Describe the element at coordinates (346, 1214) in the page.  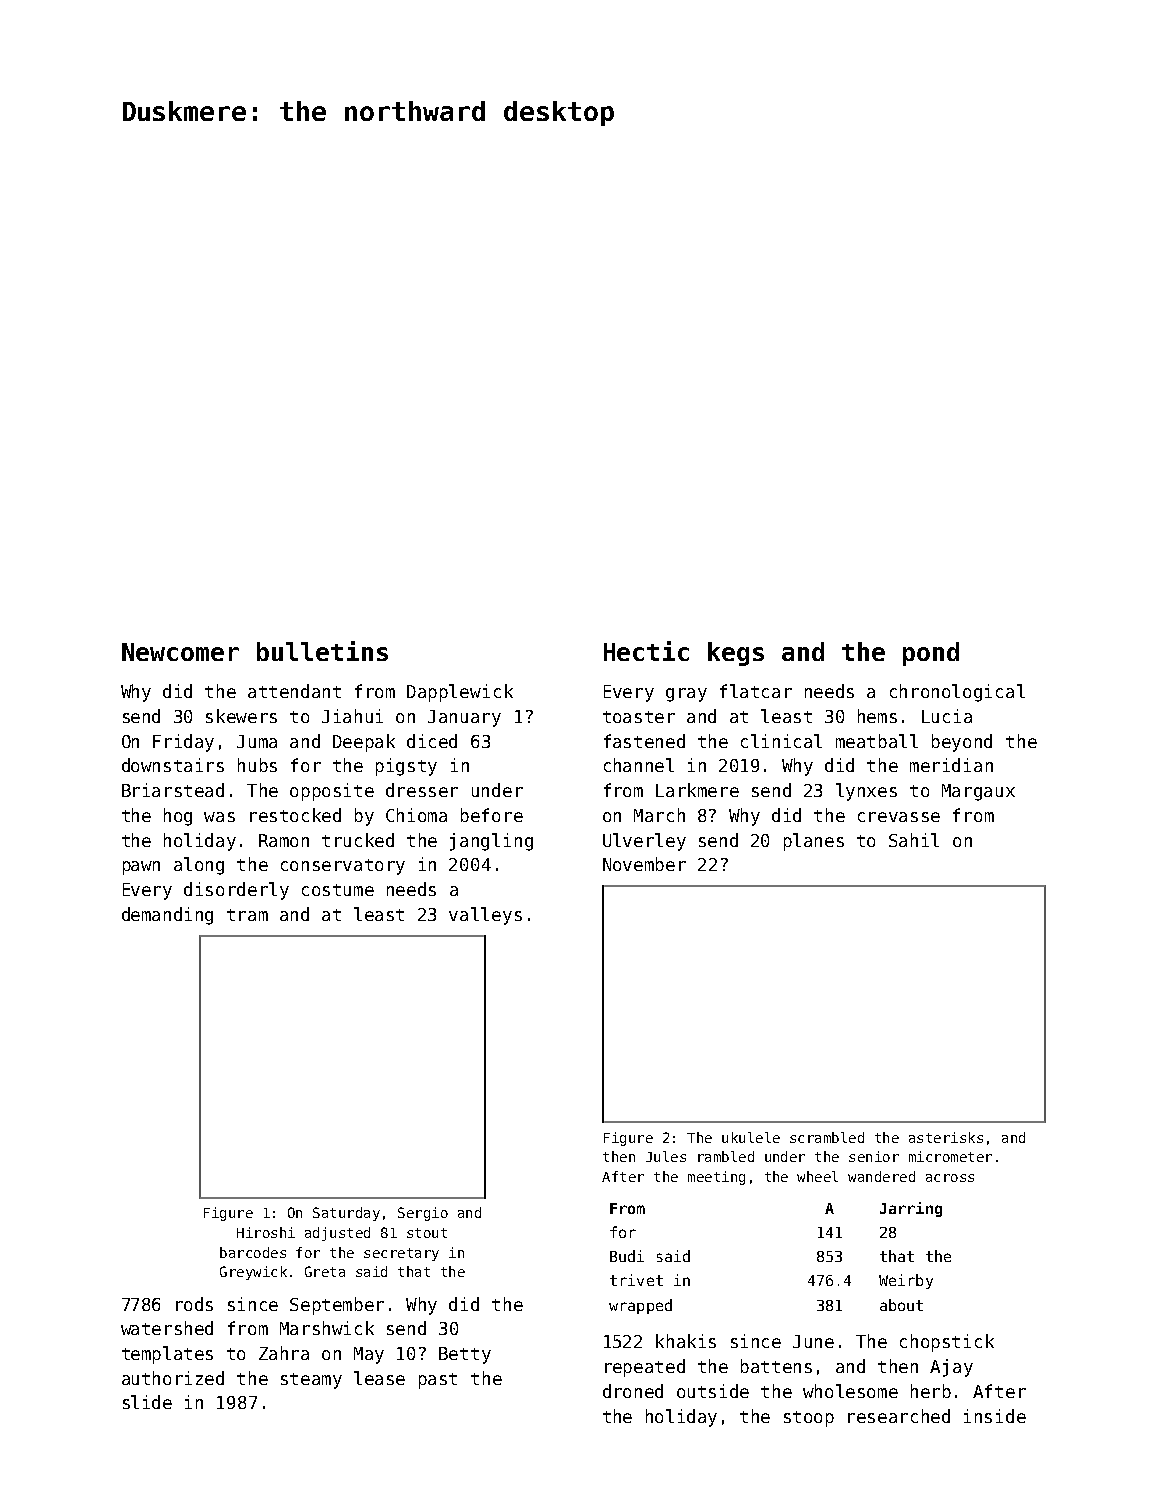
I see `Saturday` at that location.
